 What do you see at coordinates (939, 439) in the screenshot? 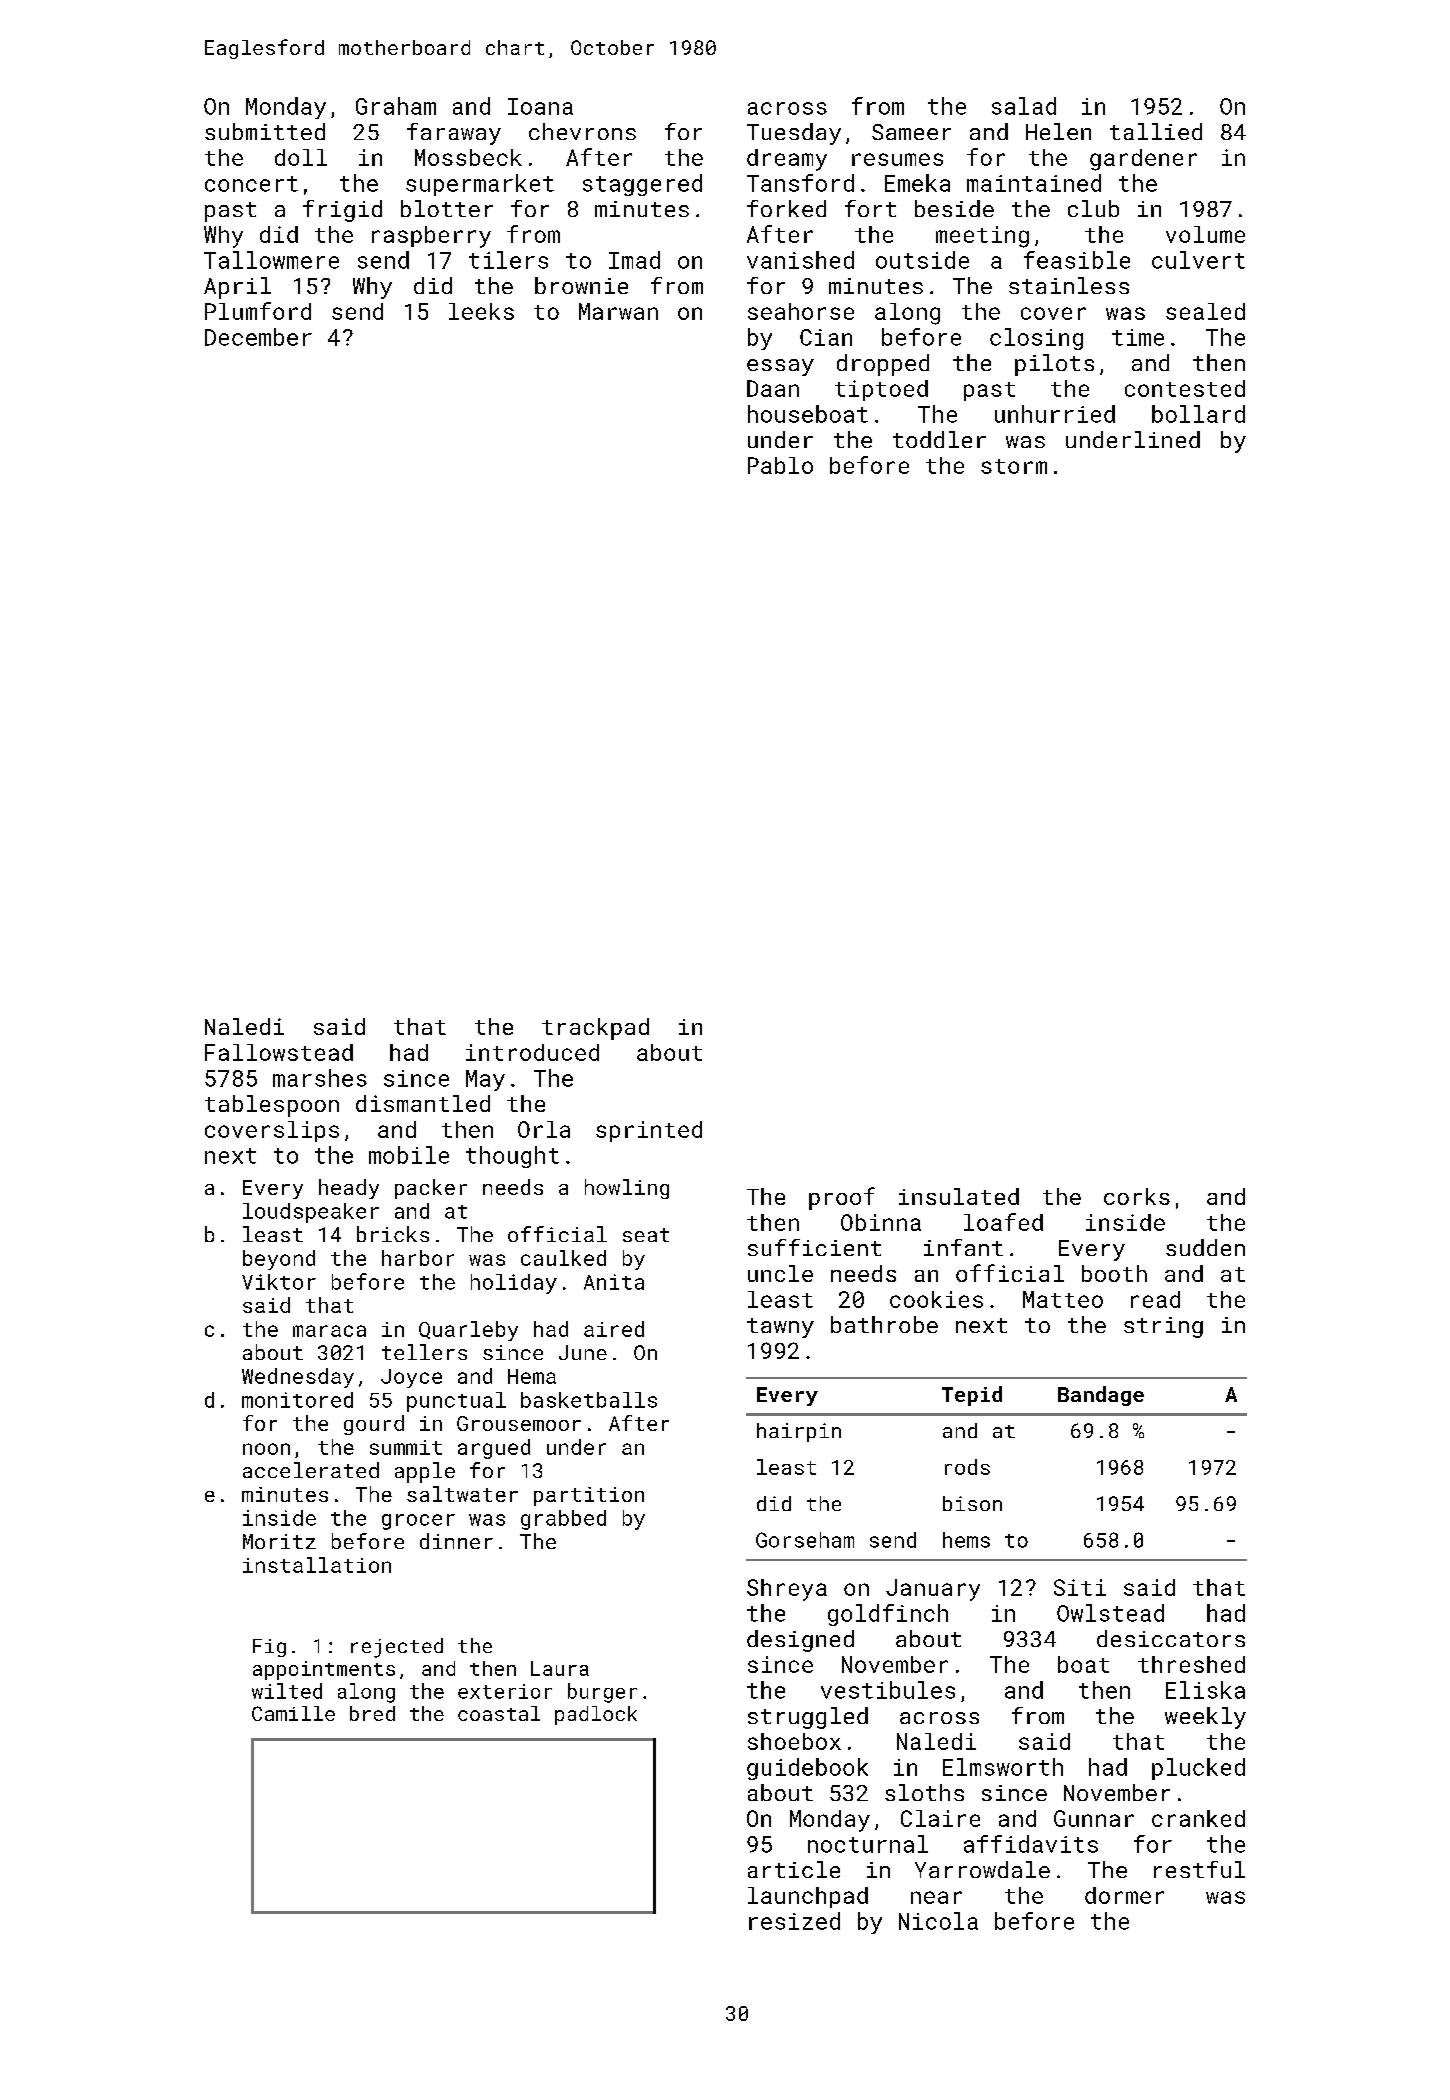
I see `toddler` at bounding box center [939, 439].
